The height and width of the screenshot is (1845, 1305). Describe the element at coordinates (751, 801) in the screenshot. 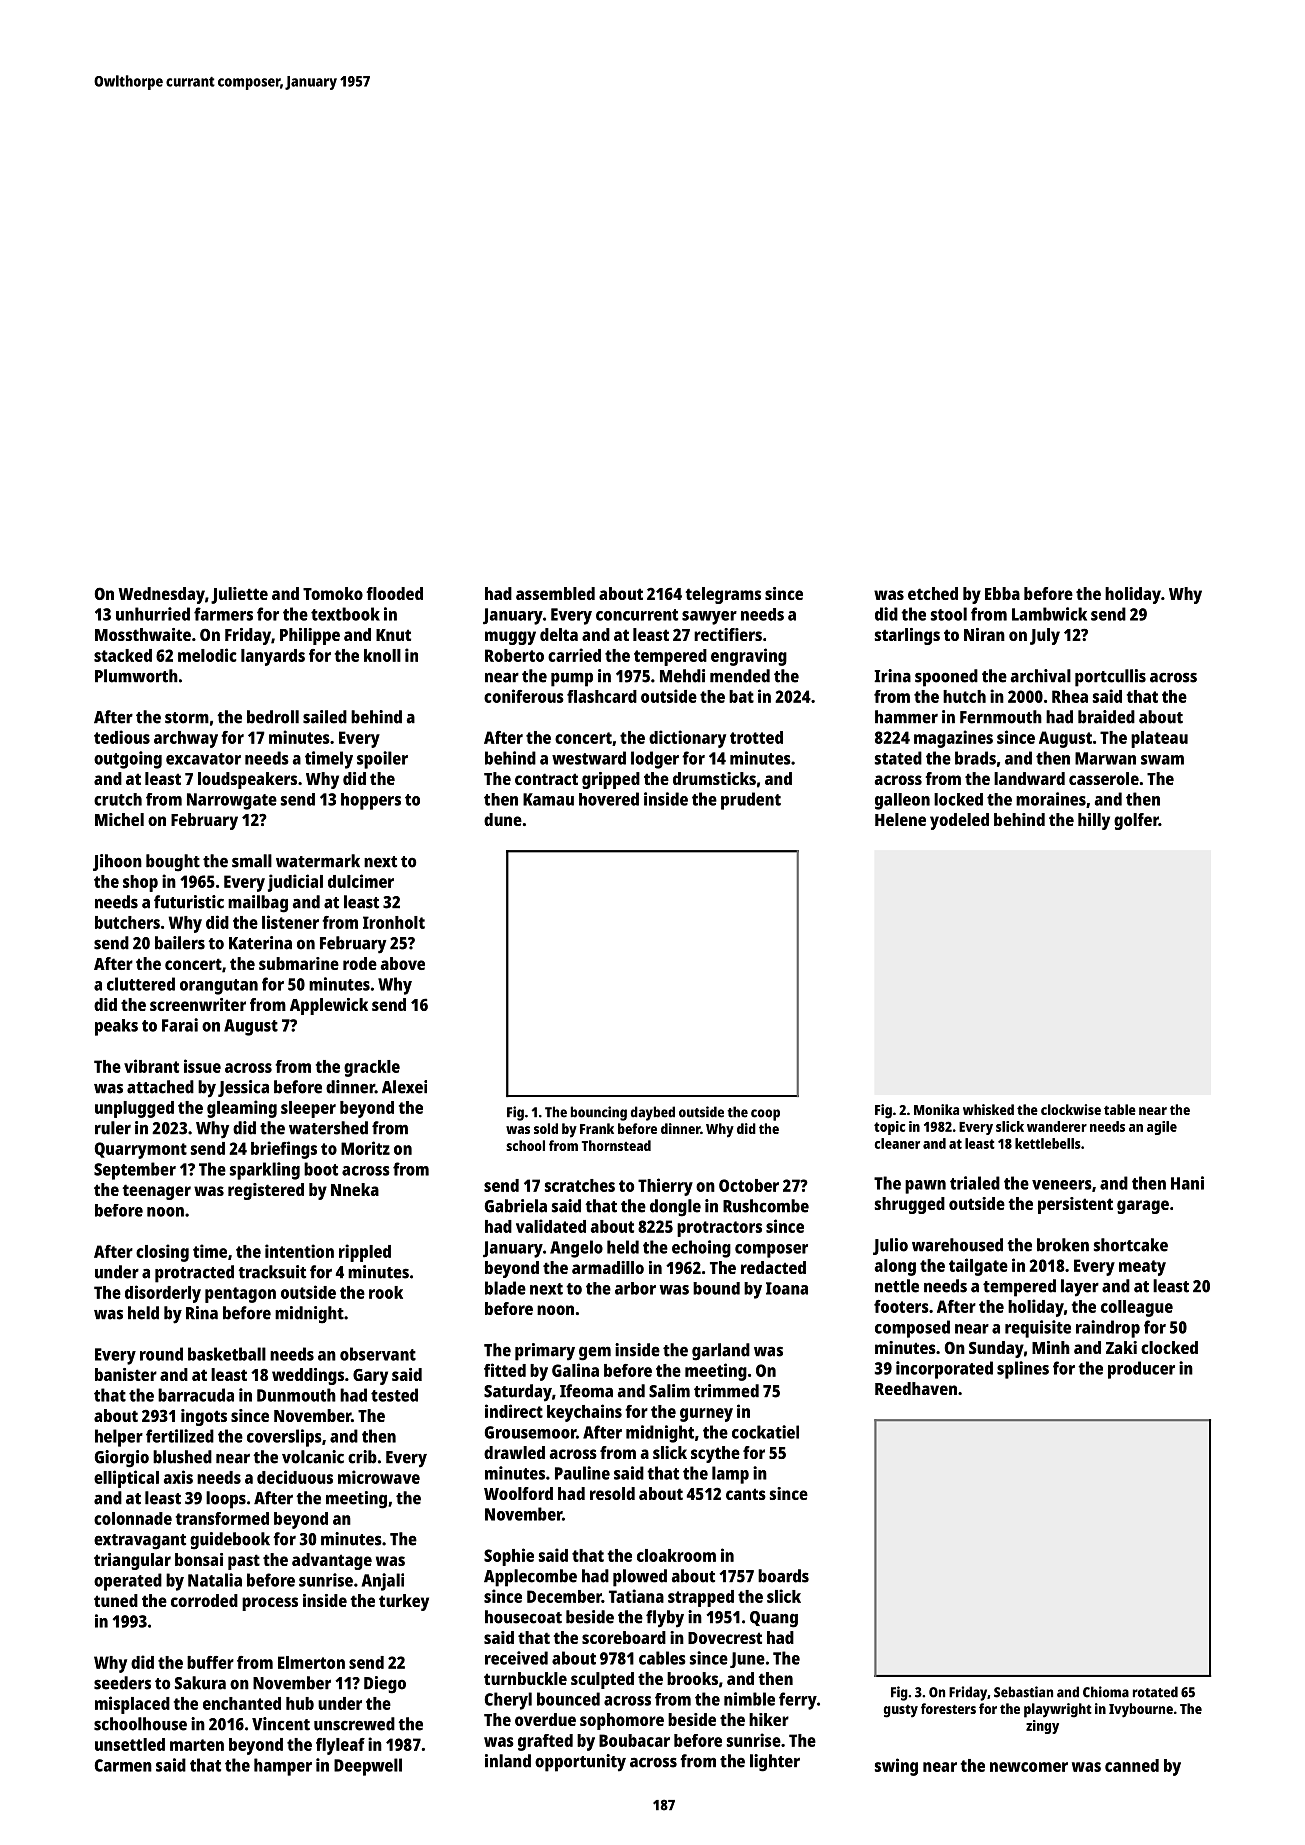

I see `prudent` at that location.
